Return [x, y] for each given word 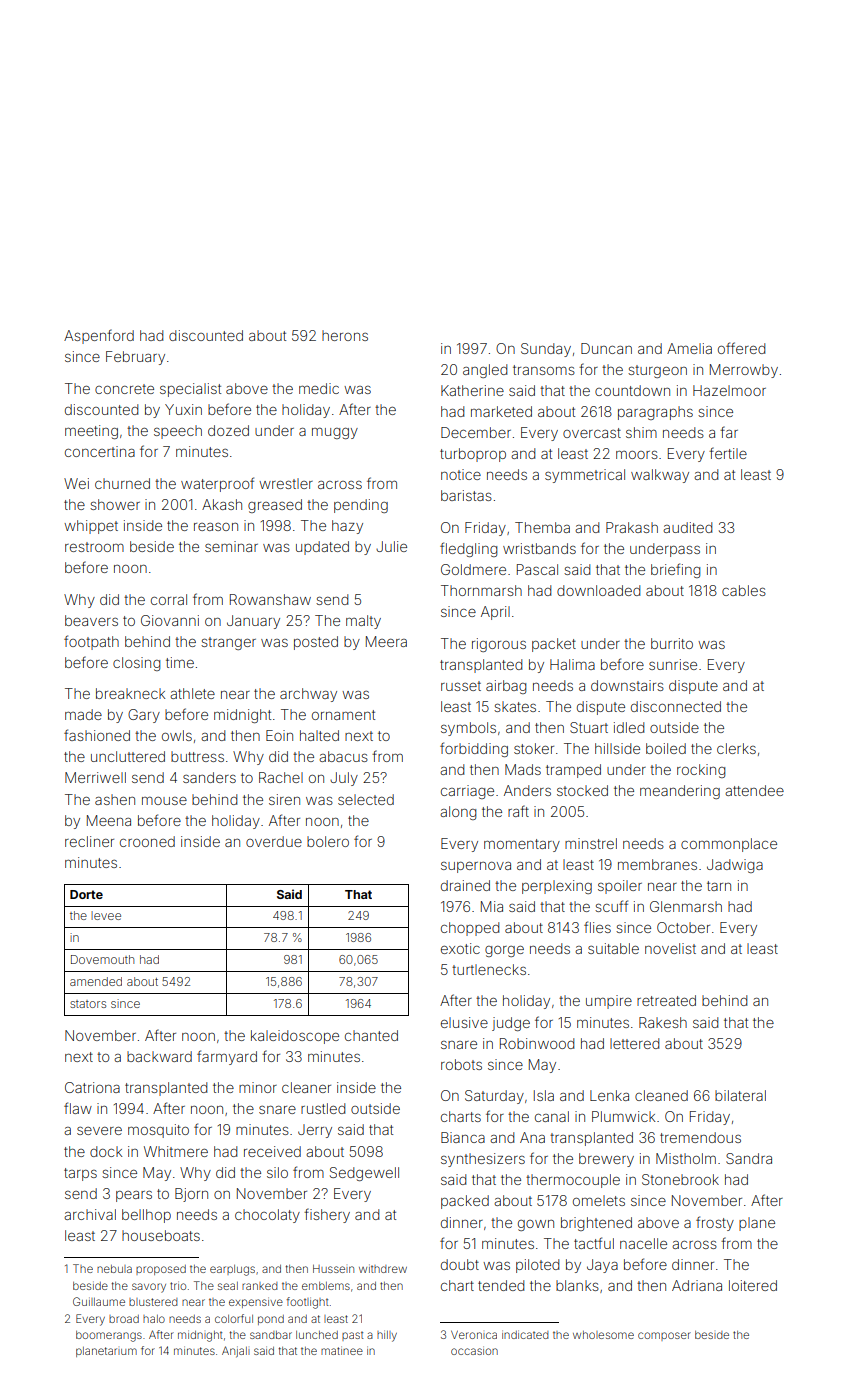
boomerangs [109, 1336]
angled [485, 371]
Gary [144, 716]
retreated [666, 1000]
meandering [680, 792]
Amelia [689, 348]
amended [96, 981]
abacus [343, 756]
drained [465, 885]
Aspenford [99, 336]
